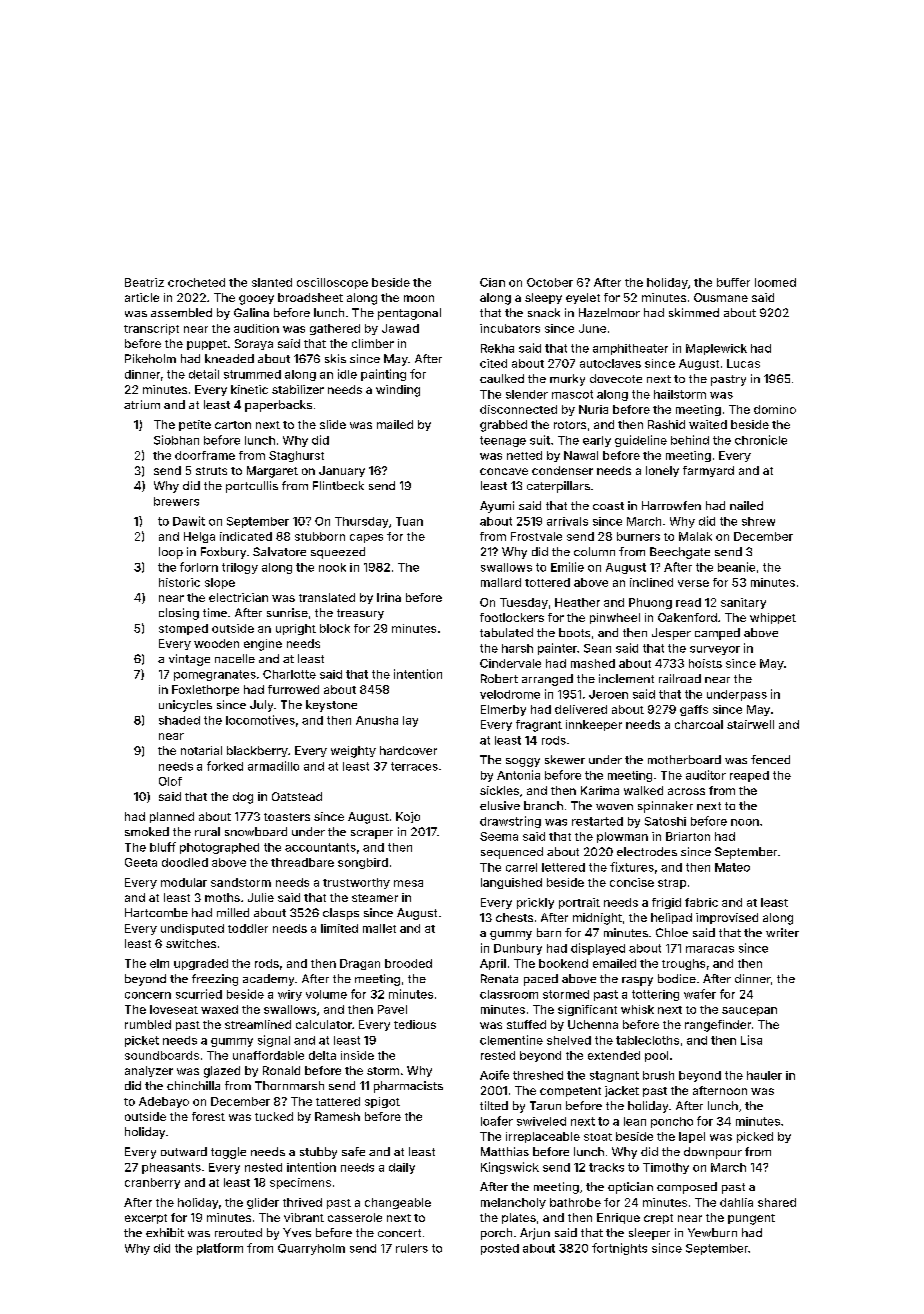 Image resolution: width=924 pixels, height=1314 pixels. What do you see at coordinates (419, 298) in the screenshot?
I see `moon` at bounding box center [419, 298].
